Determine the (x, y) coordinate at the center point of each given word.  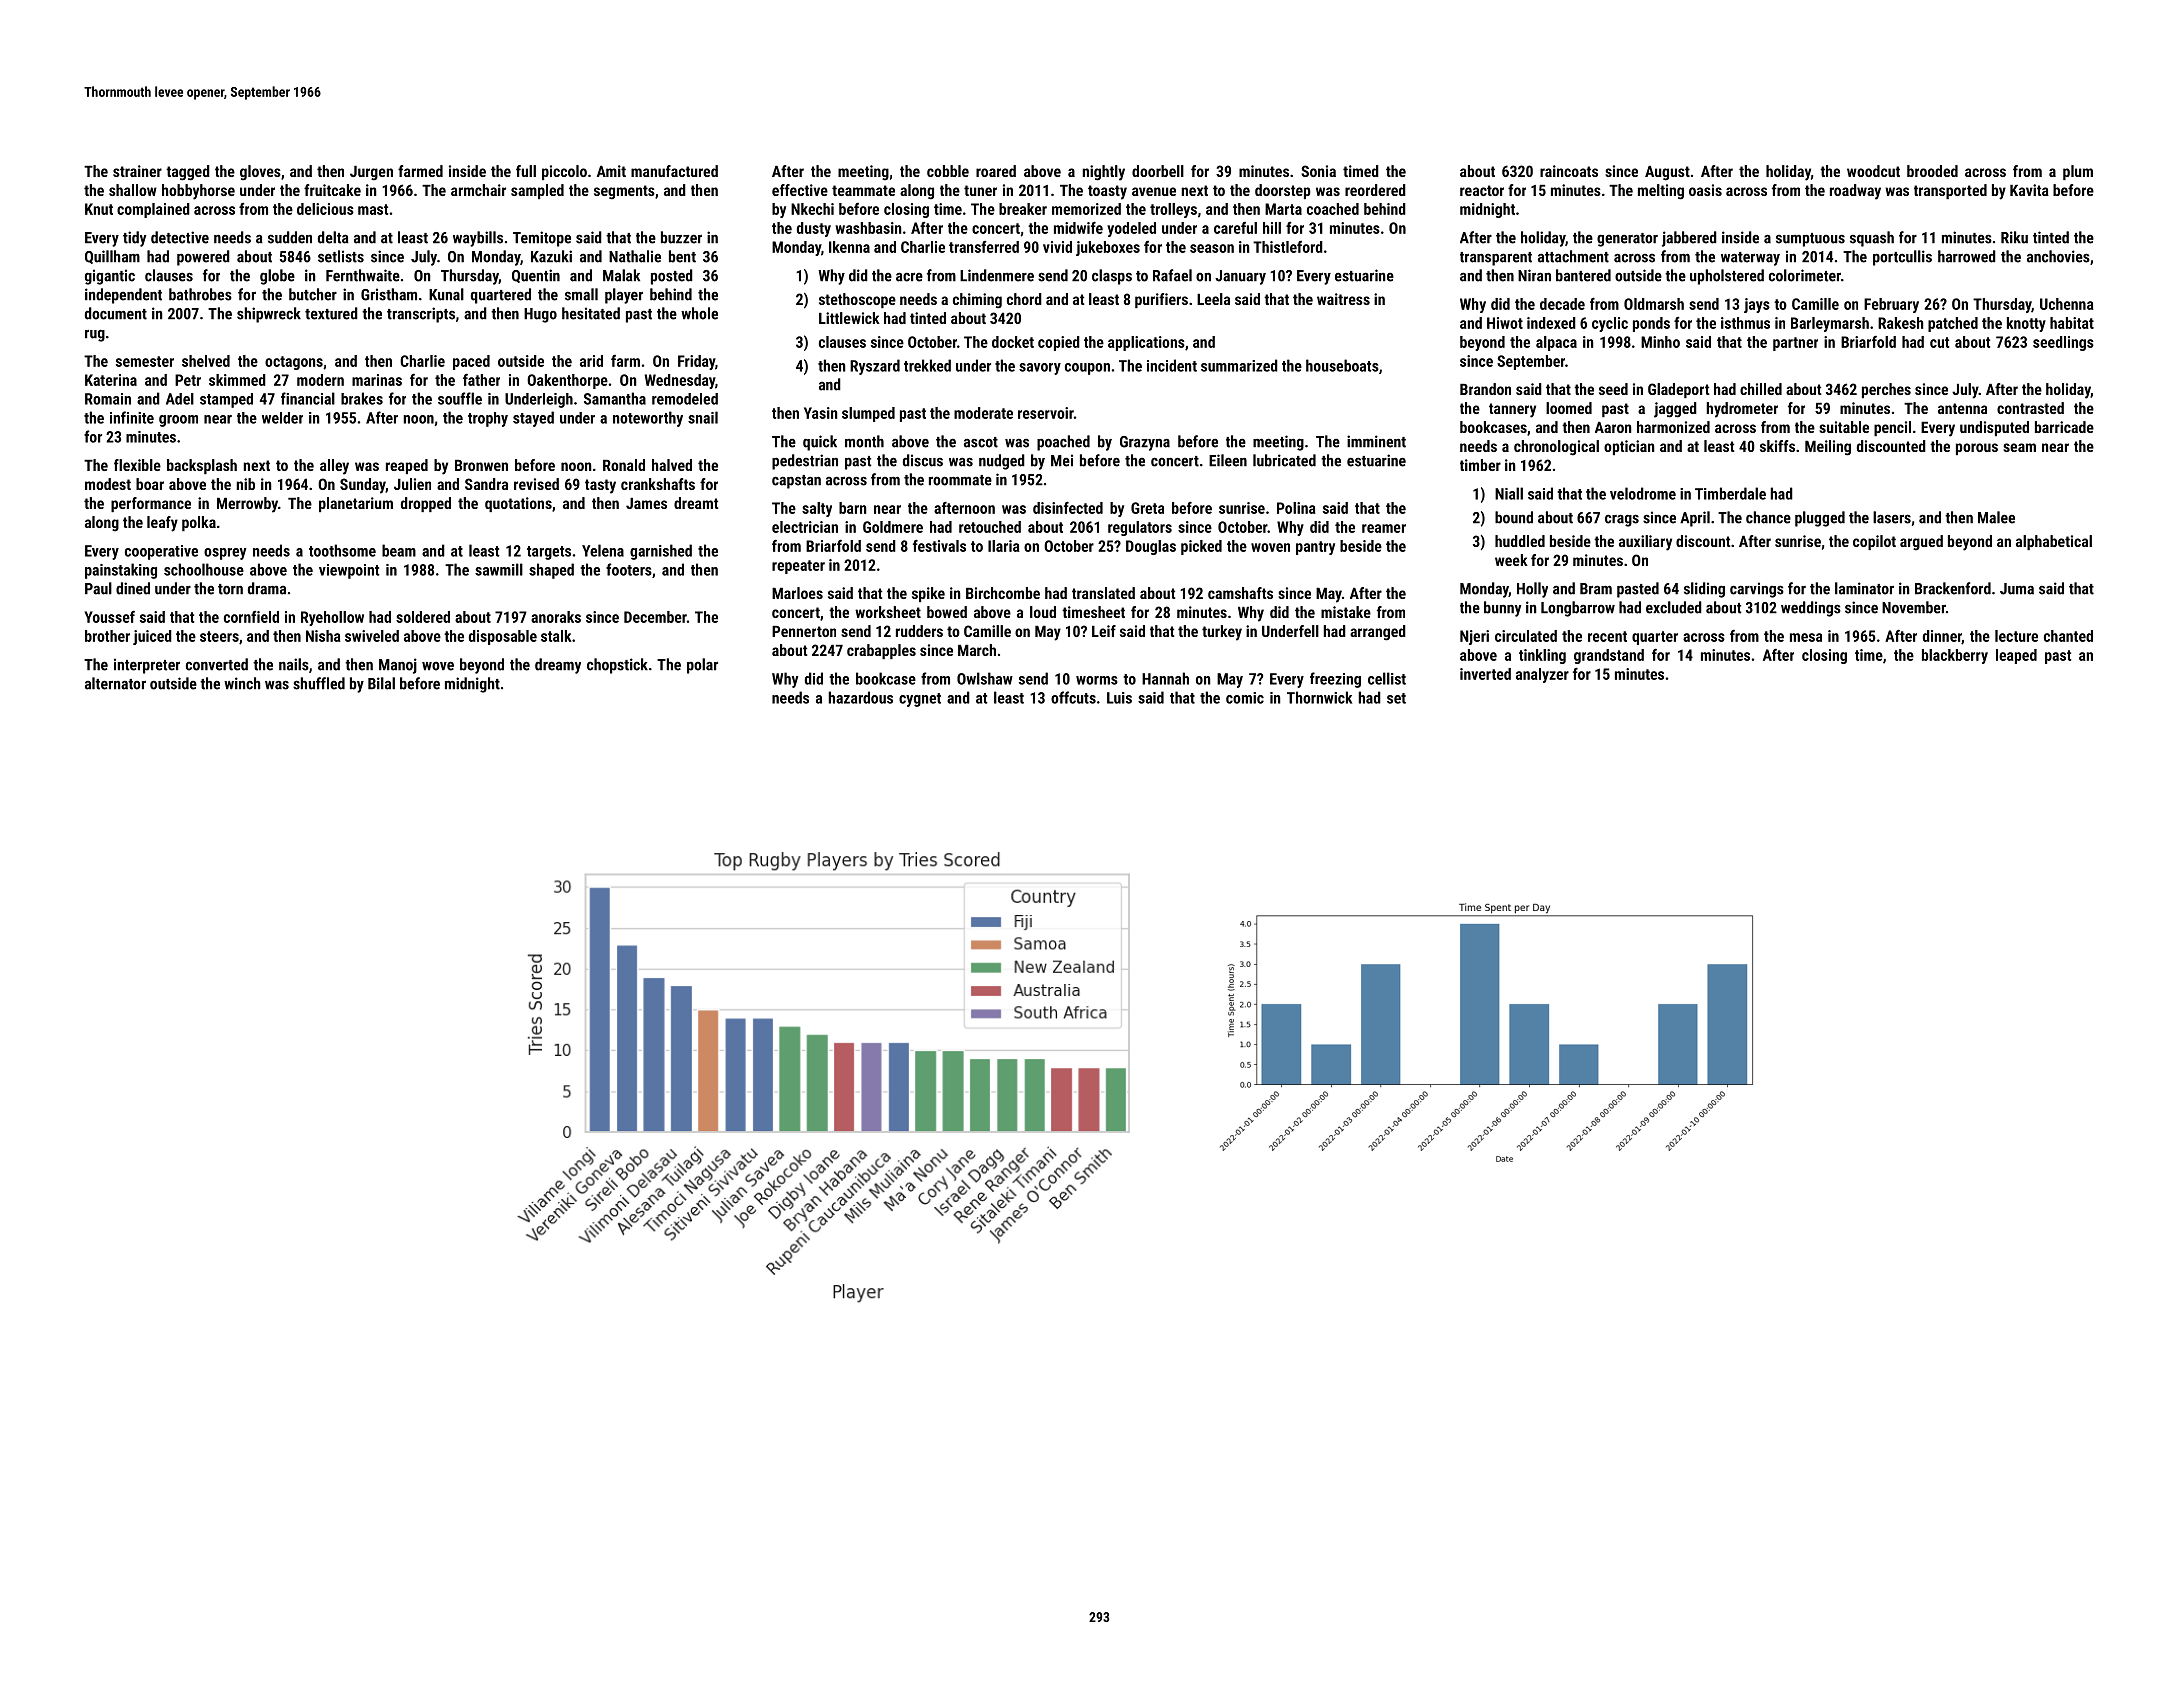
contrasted (2030, 408)
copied (1059, 343)
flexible (137, 465)
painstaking (121, 571)
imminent (1376, 441)
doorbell (1158, 171)
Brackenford (1953, 588)
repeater (798, 567)
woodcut (1873, 171)
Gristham (389, 294)
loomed (1569, 408)
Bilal (381, 683)
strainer (137, 171)
